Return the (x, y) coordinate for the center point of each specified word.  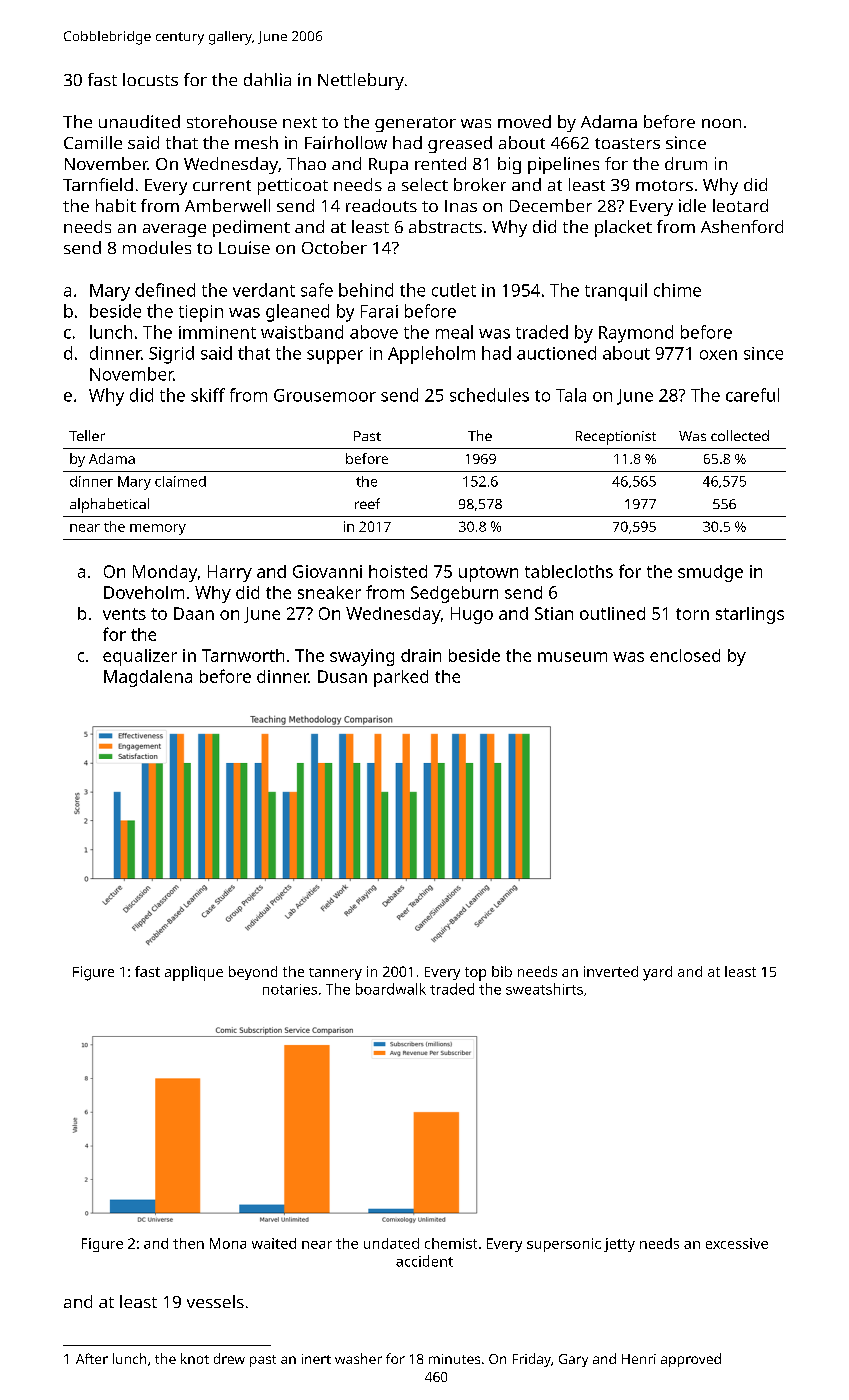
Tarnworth (243, 655)
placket (623, 228)
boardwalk (391, 989)
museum (572, 657)
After (92, 1358)
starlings (750, 615)
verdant (264, 290)
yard (657, 973)
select (425, 184)
